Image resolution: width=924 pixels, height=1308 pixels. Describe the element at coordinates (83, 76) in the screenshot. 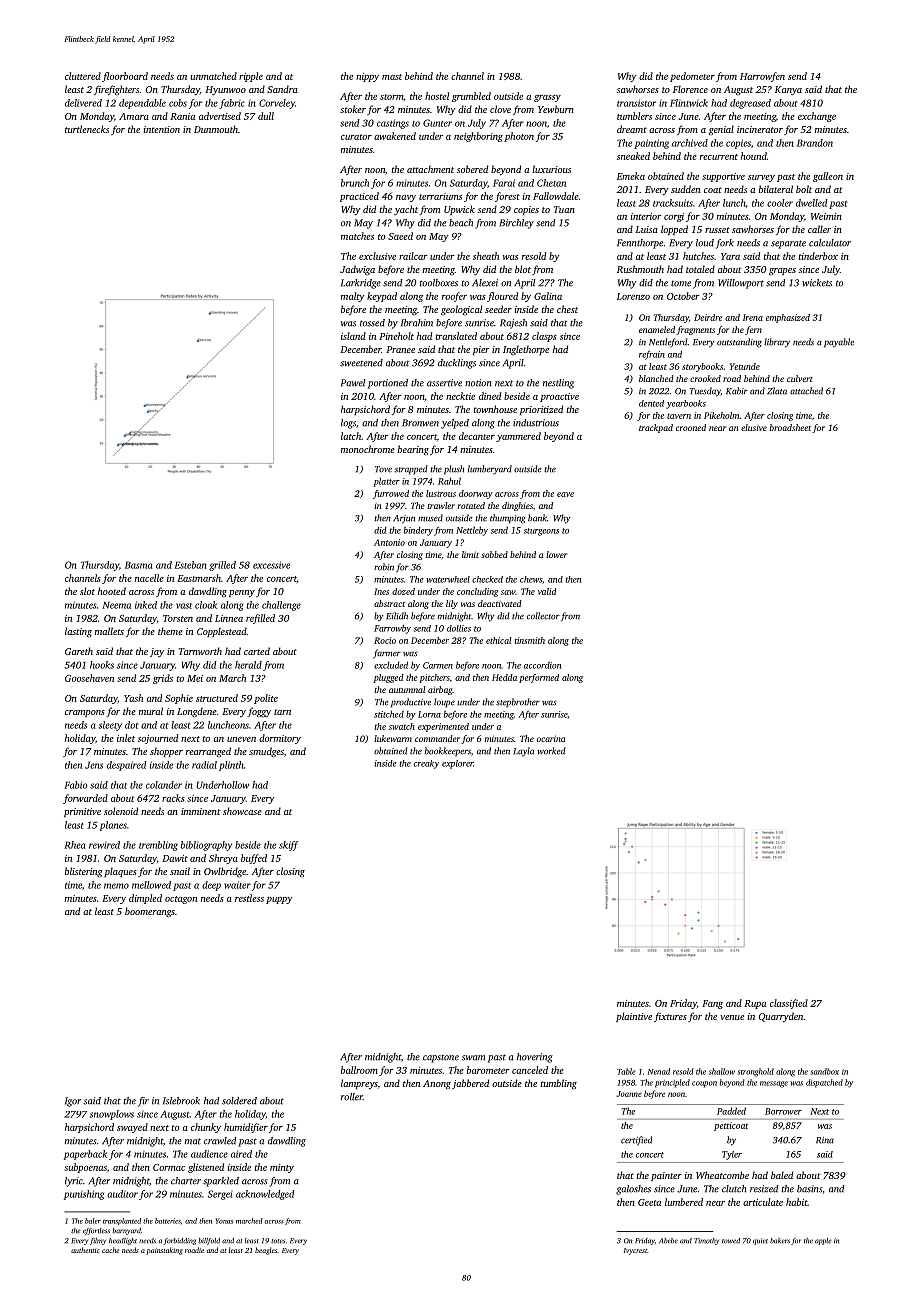

I see `cluttered` at that location.
